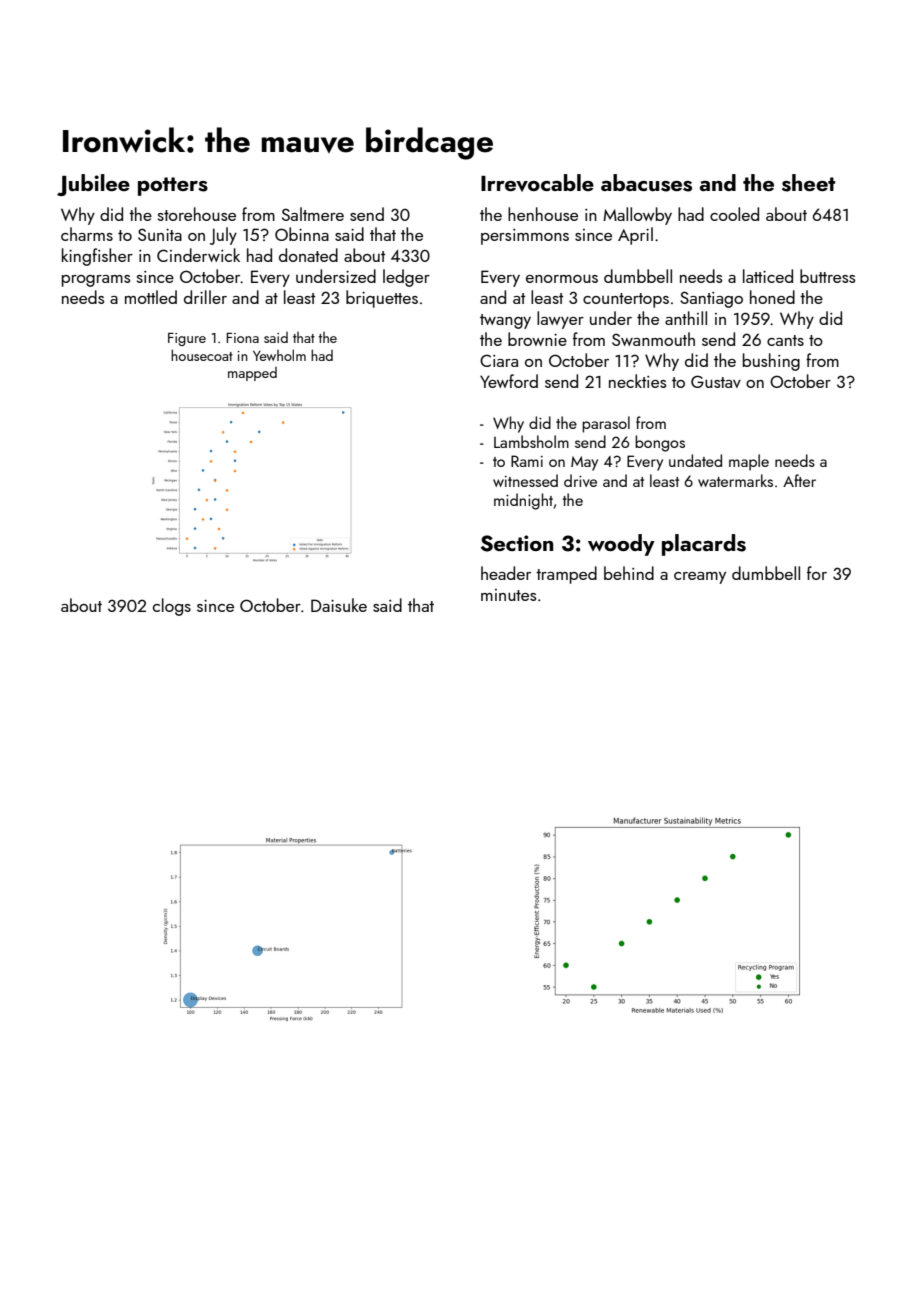 The width and height of the screenshot is (924, 1308). What do you see at coordinates (808, 183) in the screenshot?
I see `sheet` at bounding box center [808, 183].
